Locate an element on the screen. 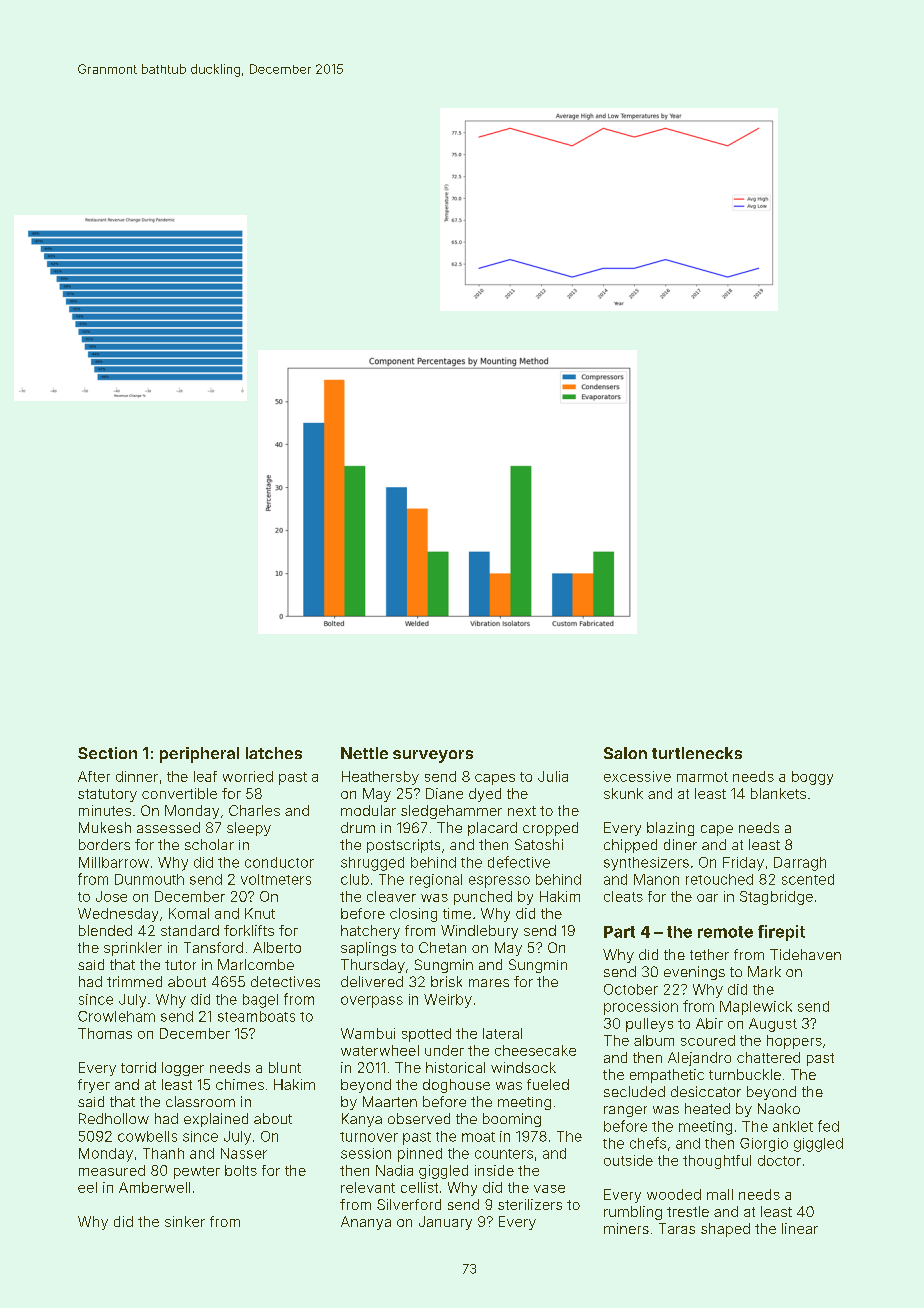 Image resolution: width=924 pixels, height=1308 pixels. sprinkler is located at coordinates (133, 949).
